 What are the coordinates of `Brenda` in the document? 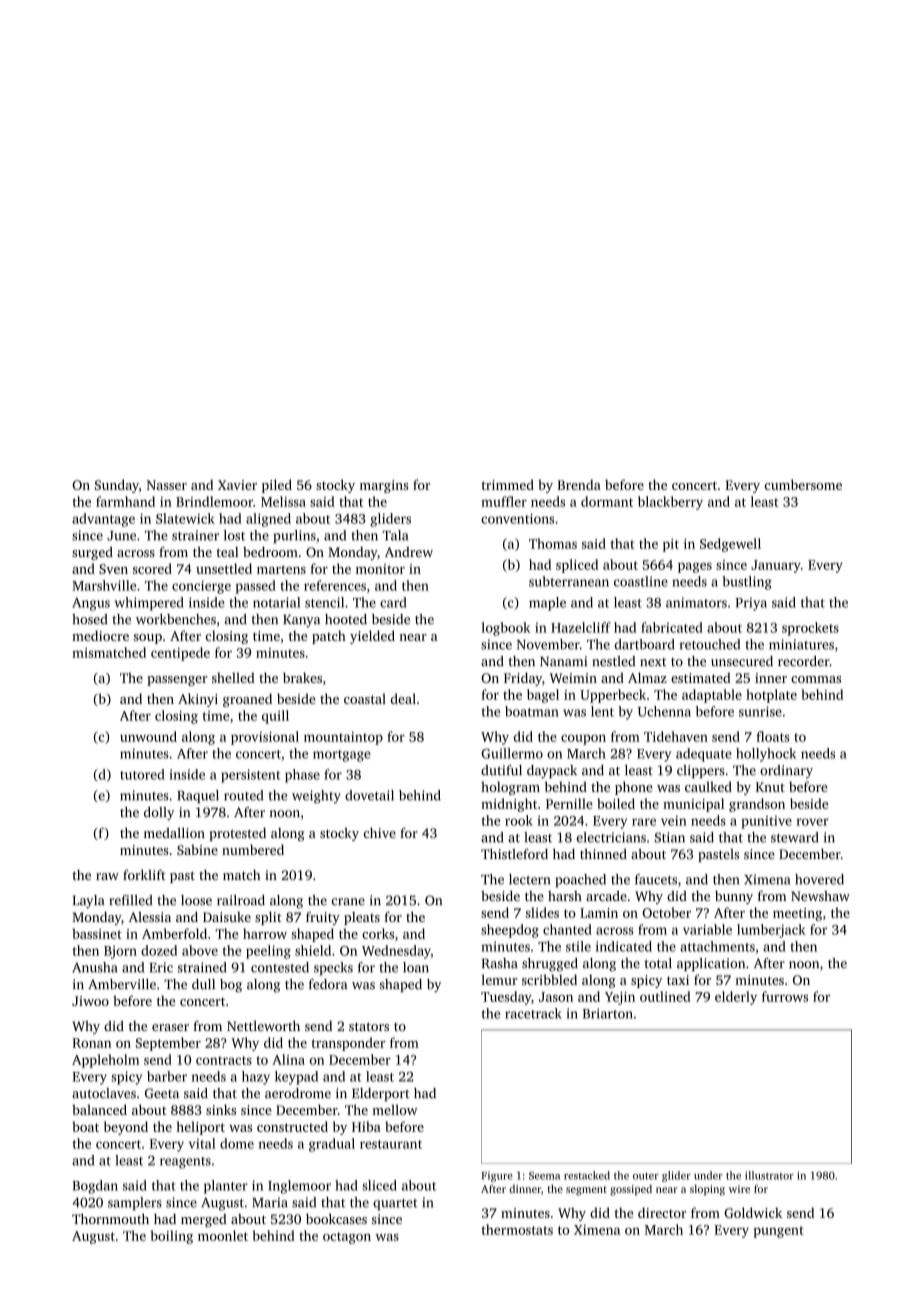 It's located at (579, 484).
